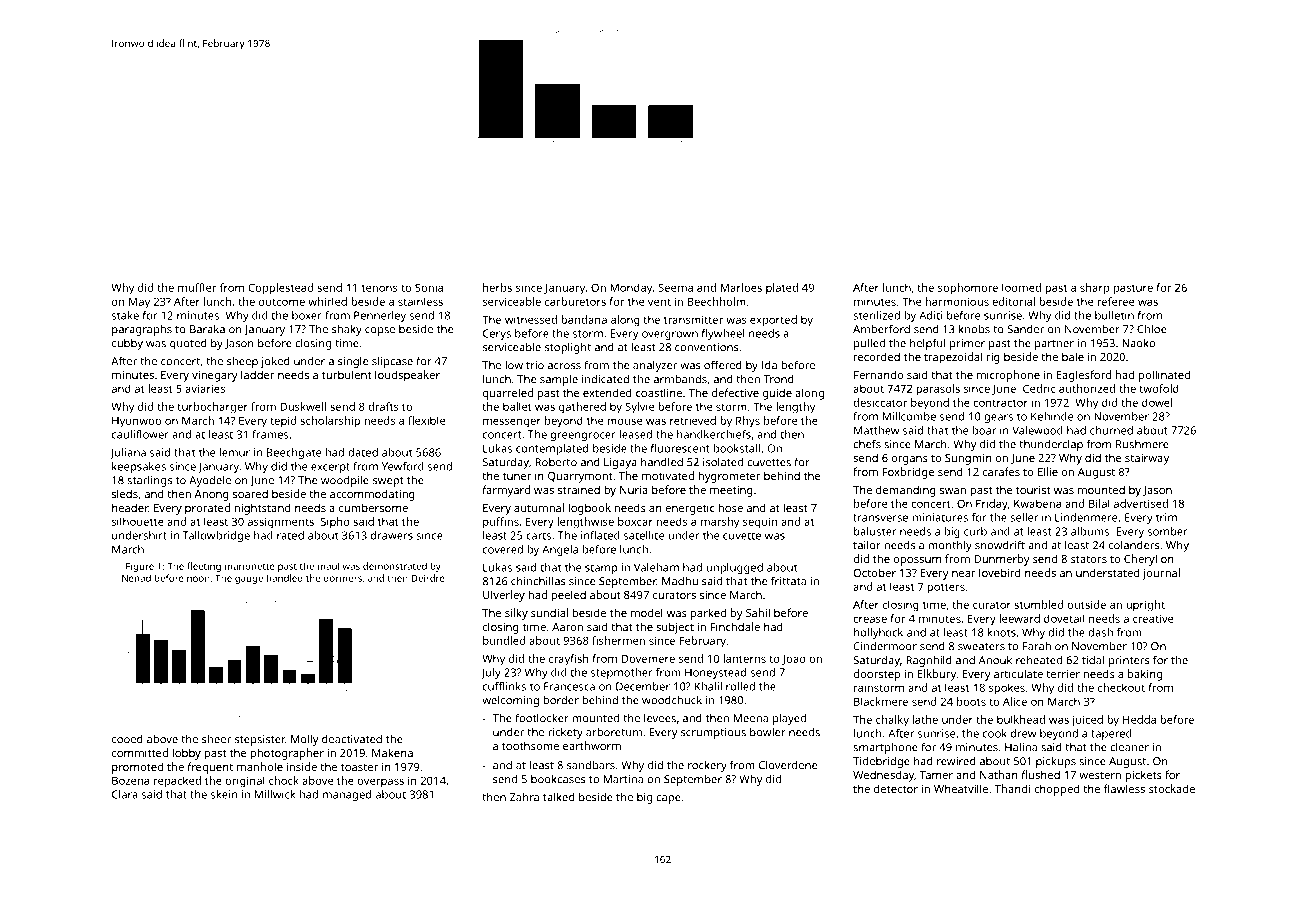 This document has width=1308, height=924. Describe the element at coordinates (656, 567) in the document. I see `Valeham` at that location.
